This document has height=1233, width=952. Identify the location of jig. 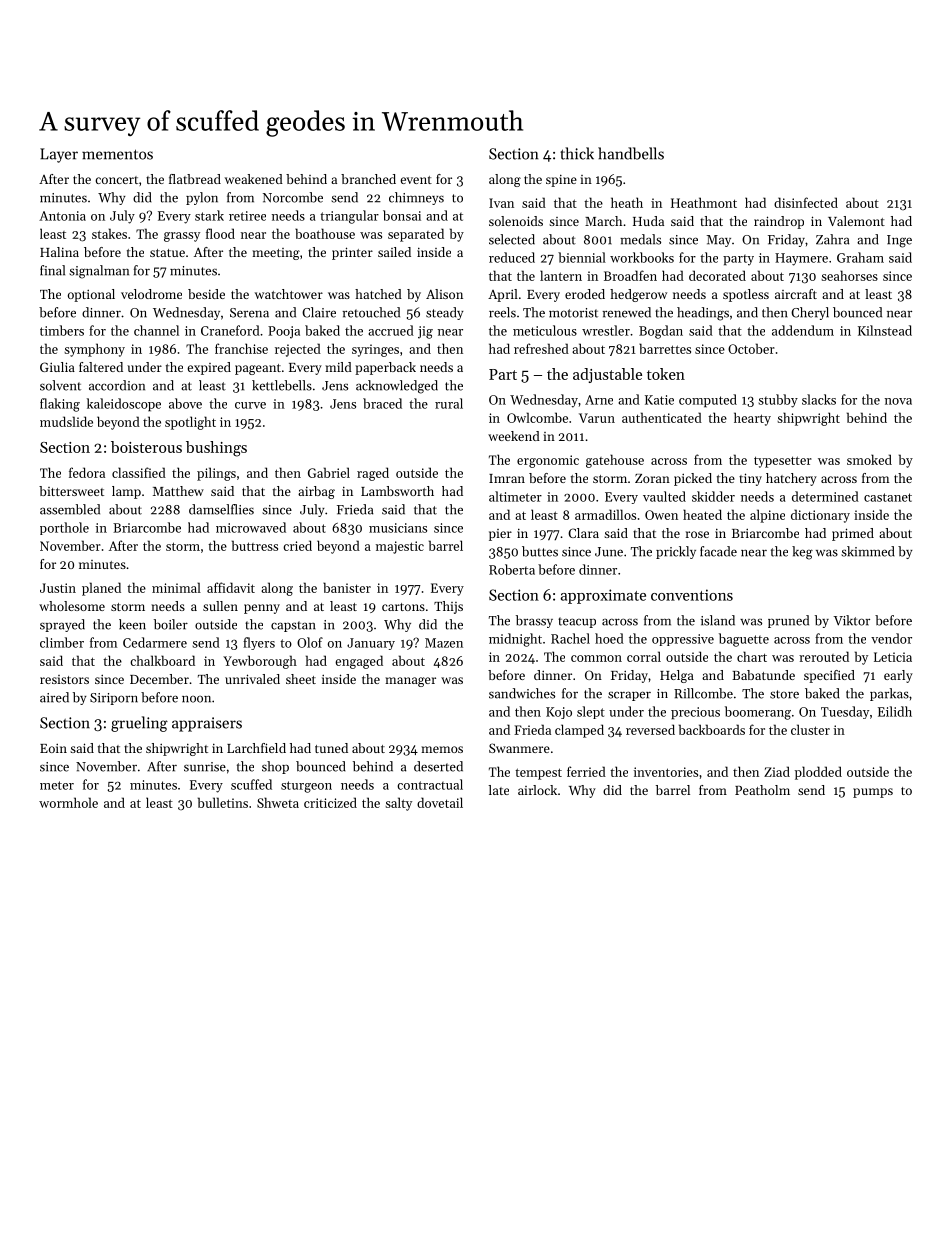
(425, 332).
